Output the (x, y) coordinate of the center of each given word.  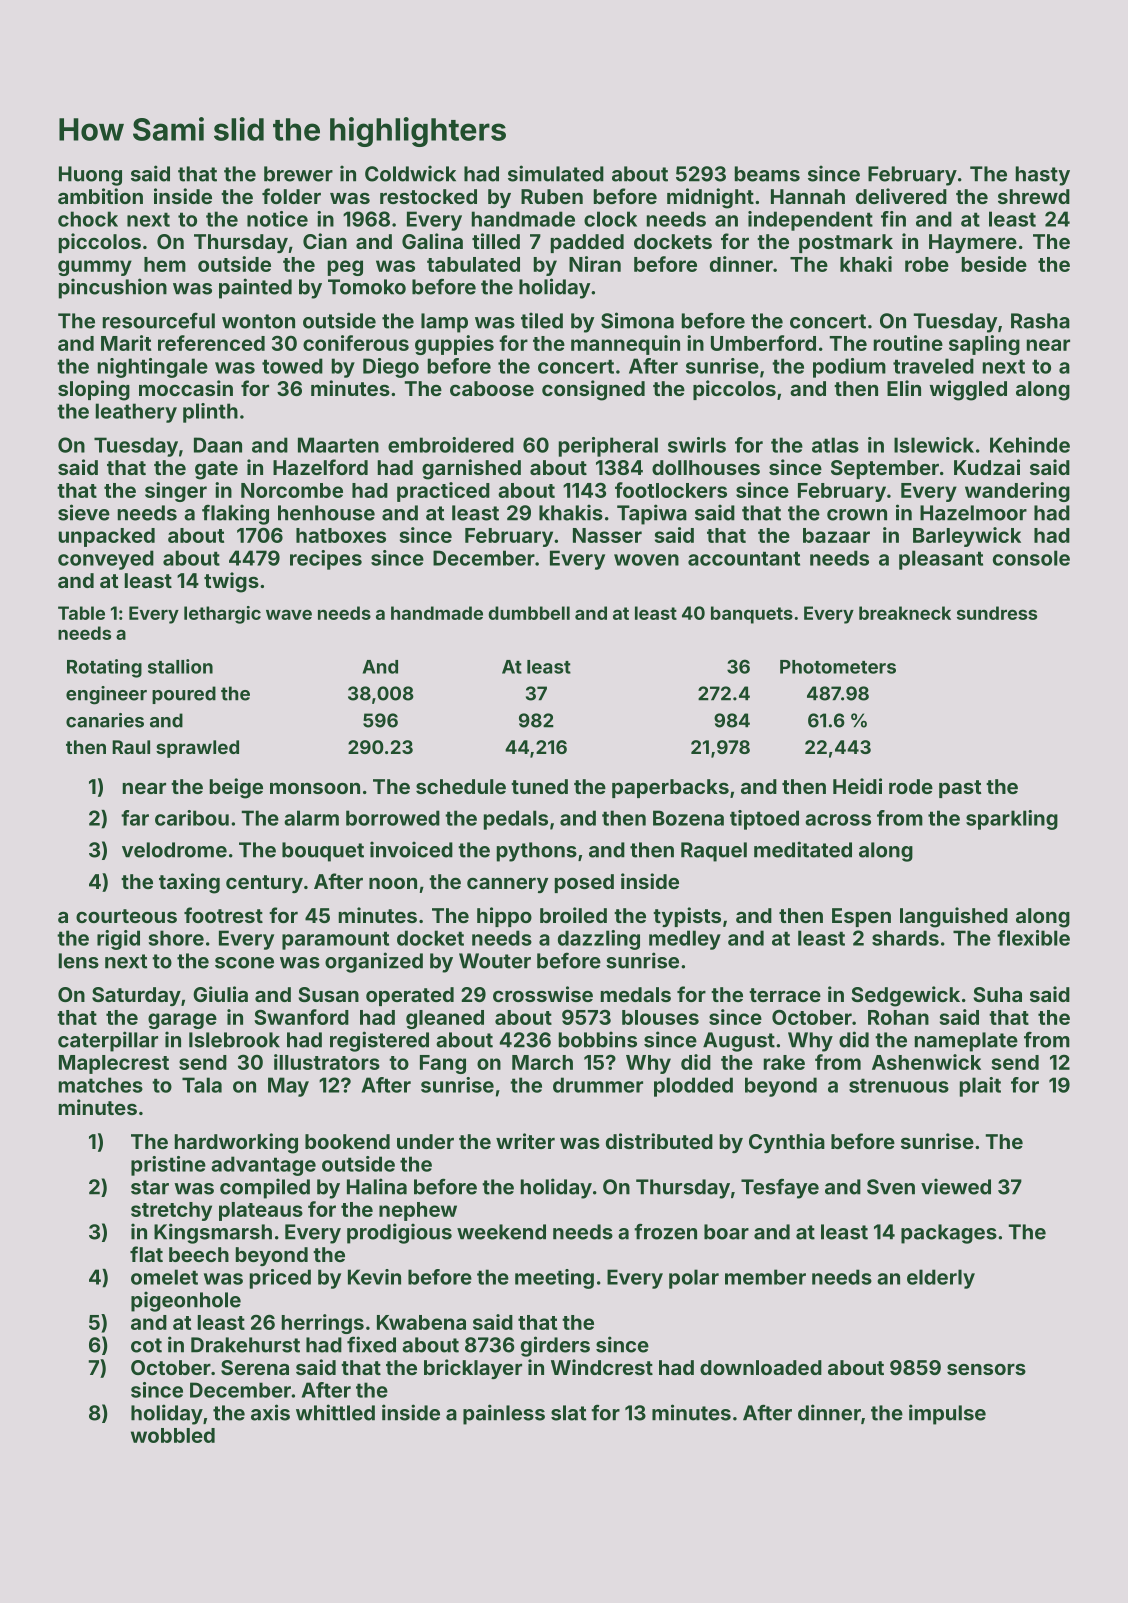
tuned (539, 786)
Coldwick (410, 173)
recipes (326, 560)
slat (568, 1413)
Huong (90, 176)
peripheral (608, 447)
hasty (1043, 176)
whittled (335, 1412)
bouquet (323, 852)
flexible (1033, 938)
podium (849, 368)
